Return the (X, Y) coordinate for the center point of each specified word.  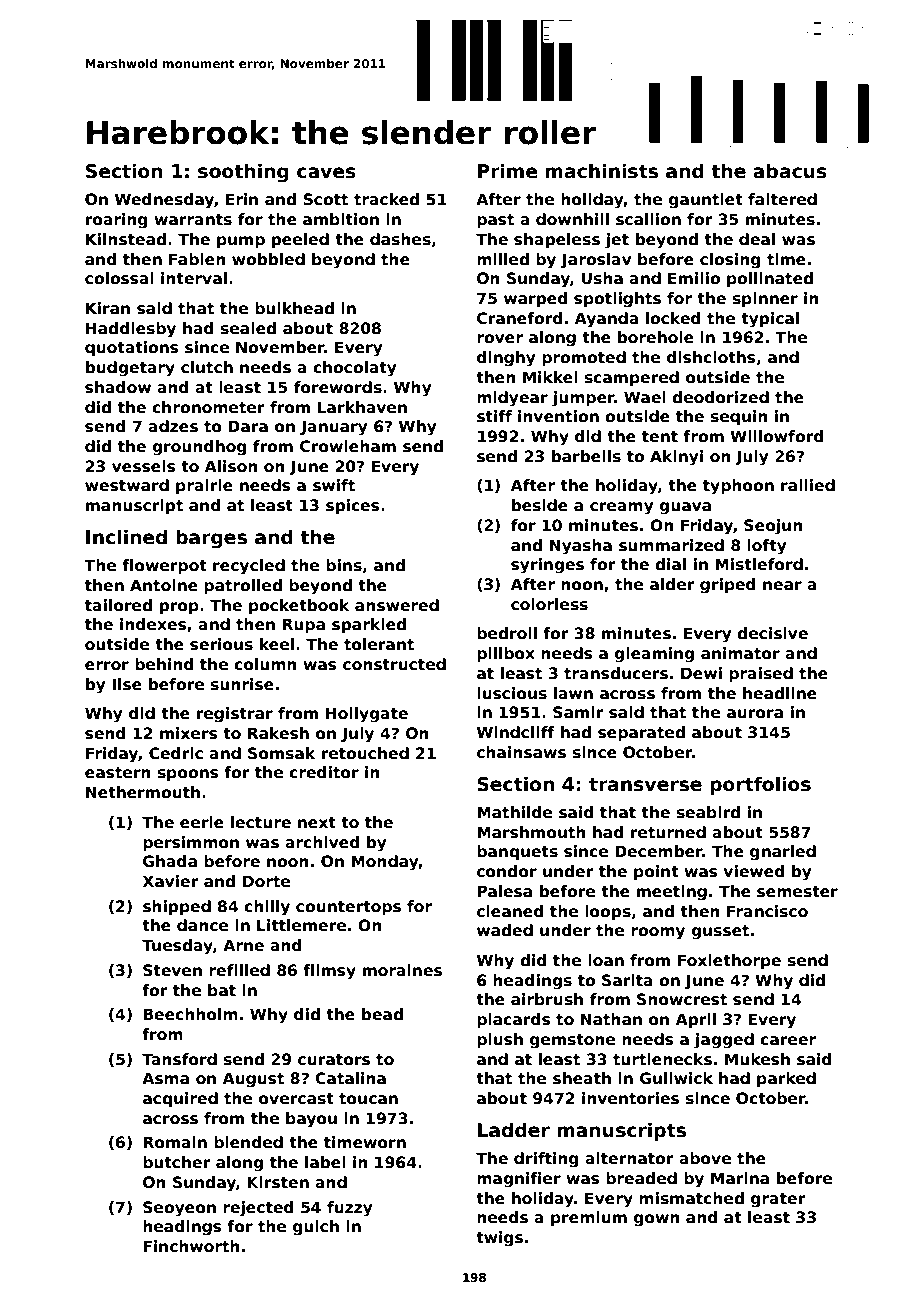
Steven (172, 970)
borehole (656, 337)
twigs (499, 1239)
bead (382, 1014)
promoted (584, 358)
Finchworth (191, 1246)
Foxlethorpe (729, 961)
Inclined (126, 537)
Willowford (776, 436)
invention (558, 416)
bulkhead (294, 308)
